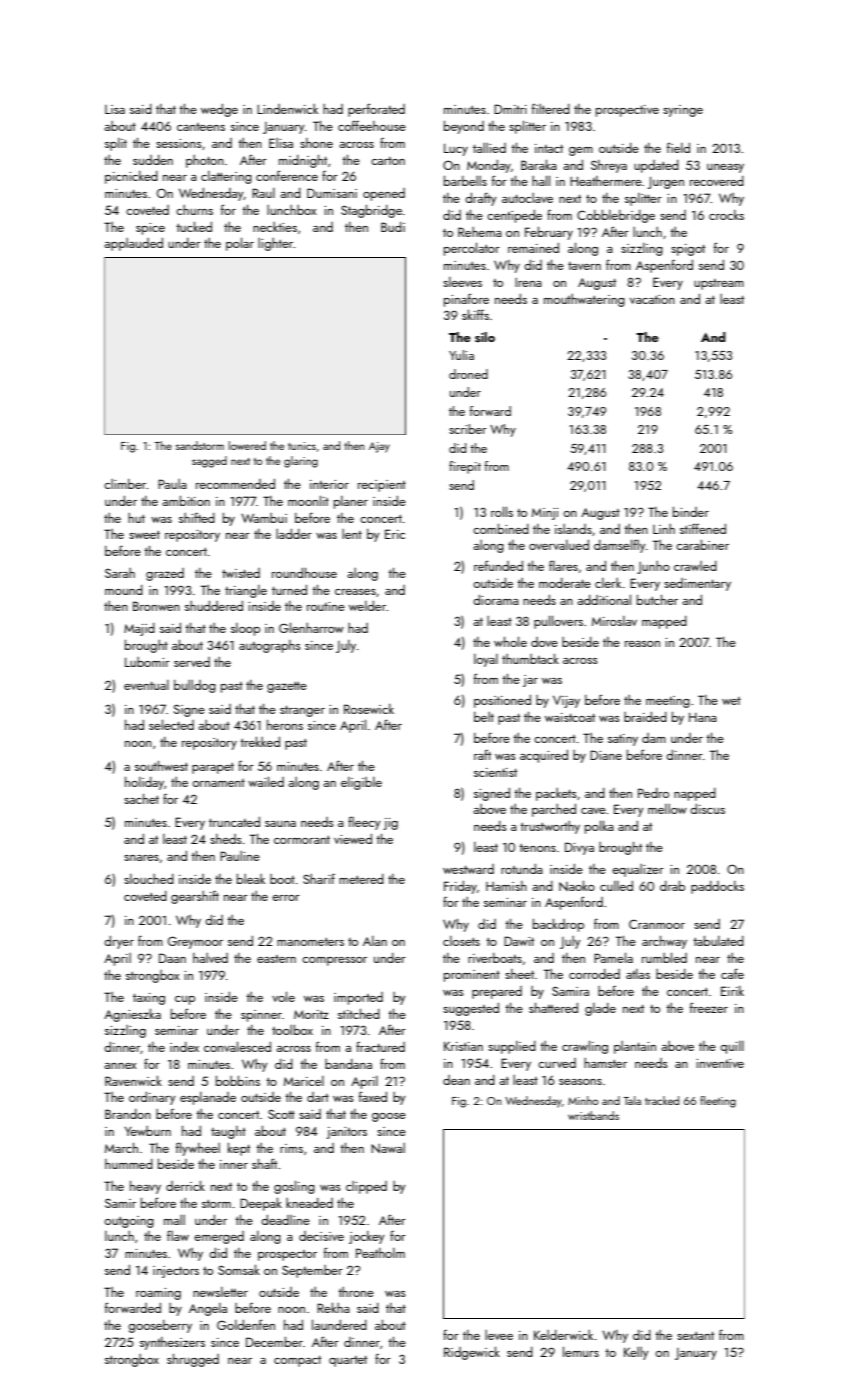 The width and height of the screenshot is (849, 1400). I want to click on shrugged, so click(193, 1360).
